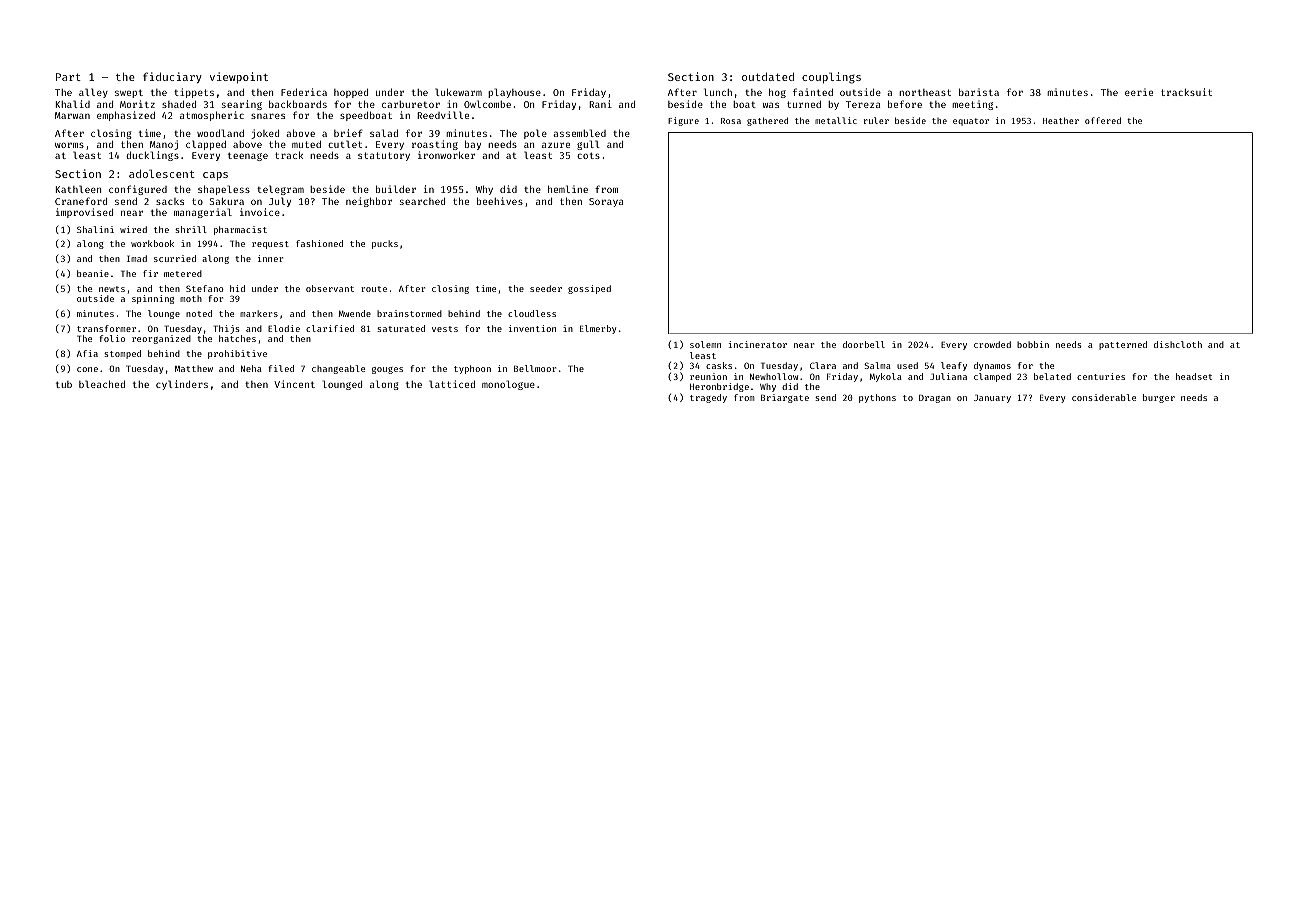 The height and width of the image is (924, 1308). What do you see at coordinates (508, 385) in the image?
I see `monologue` at bounding box center [508, 385].
